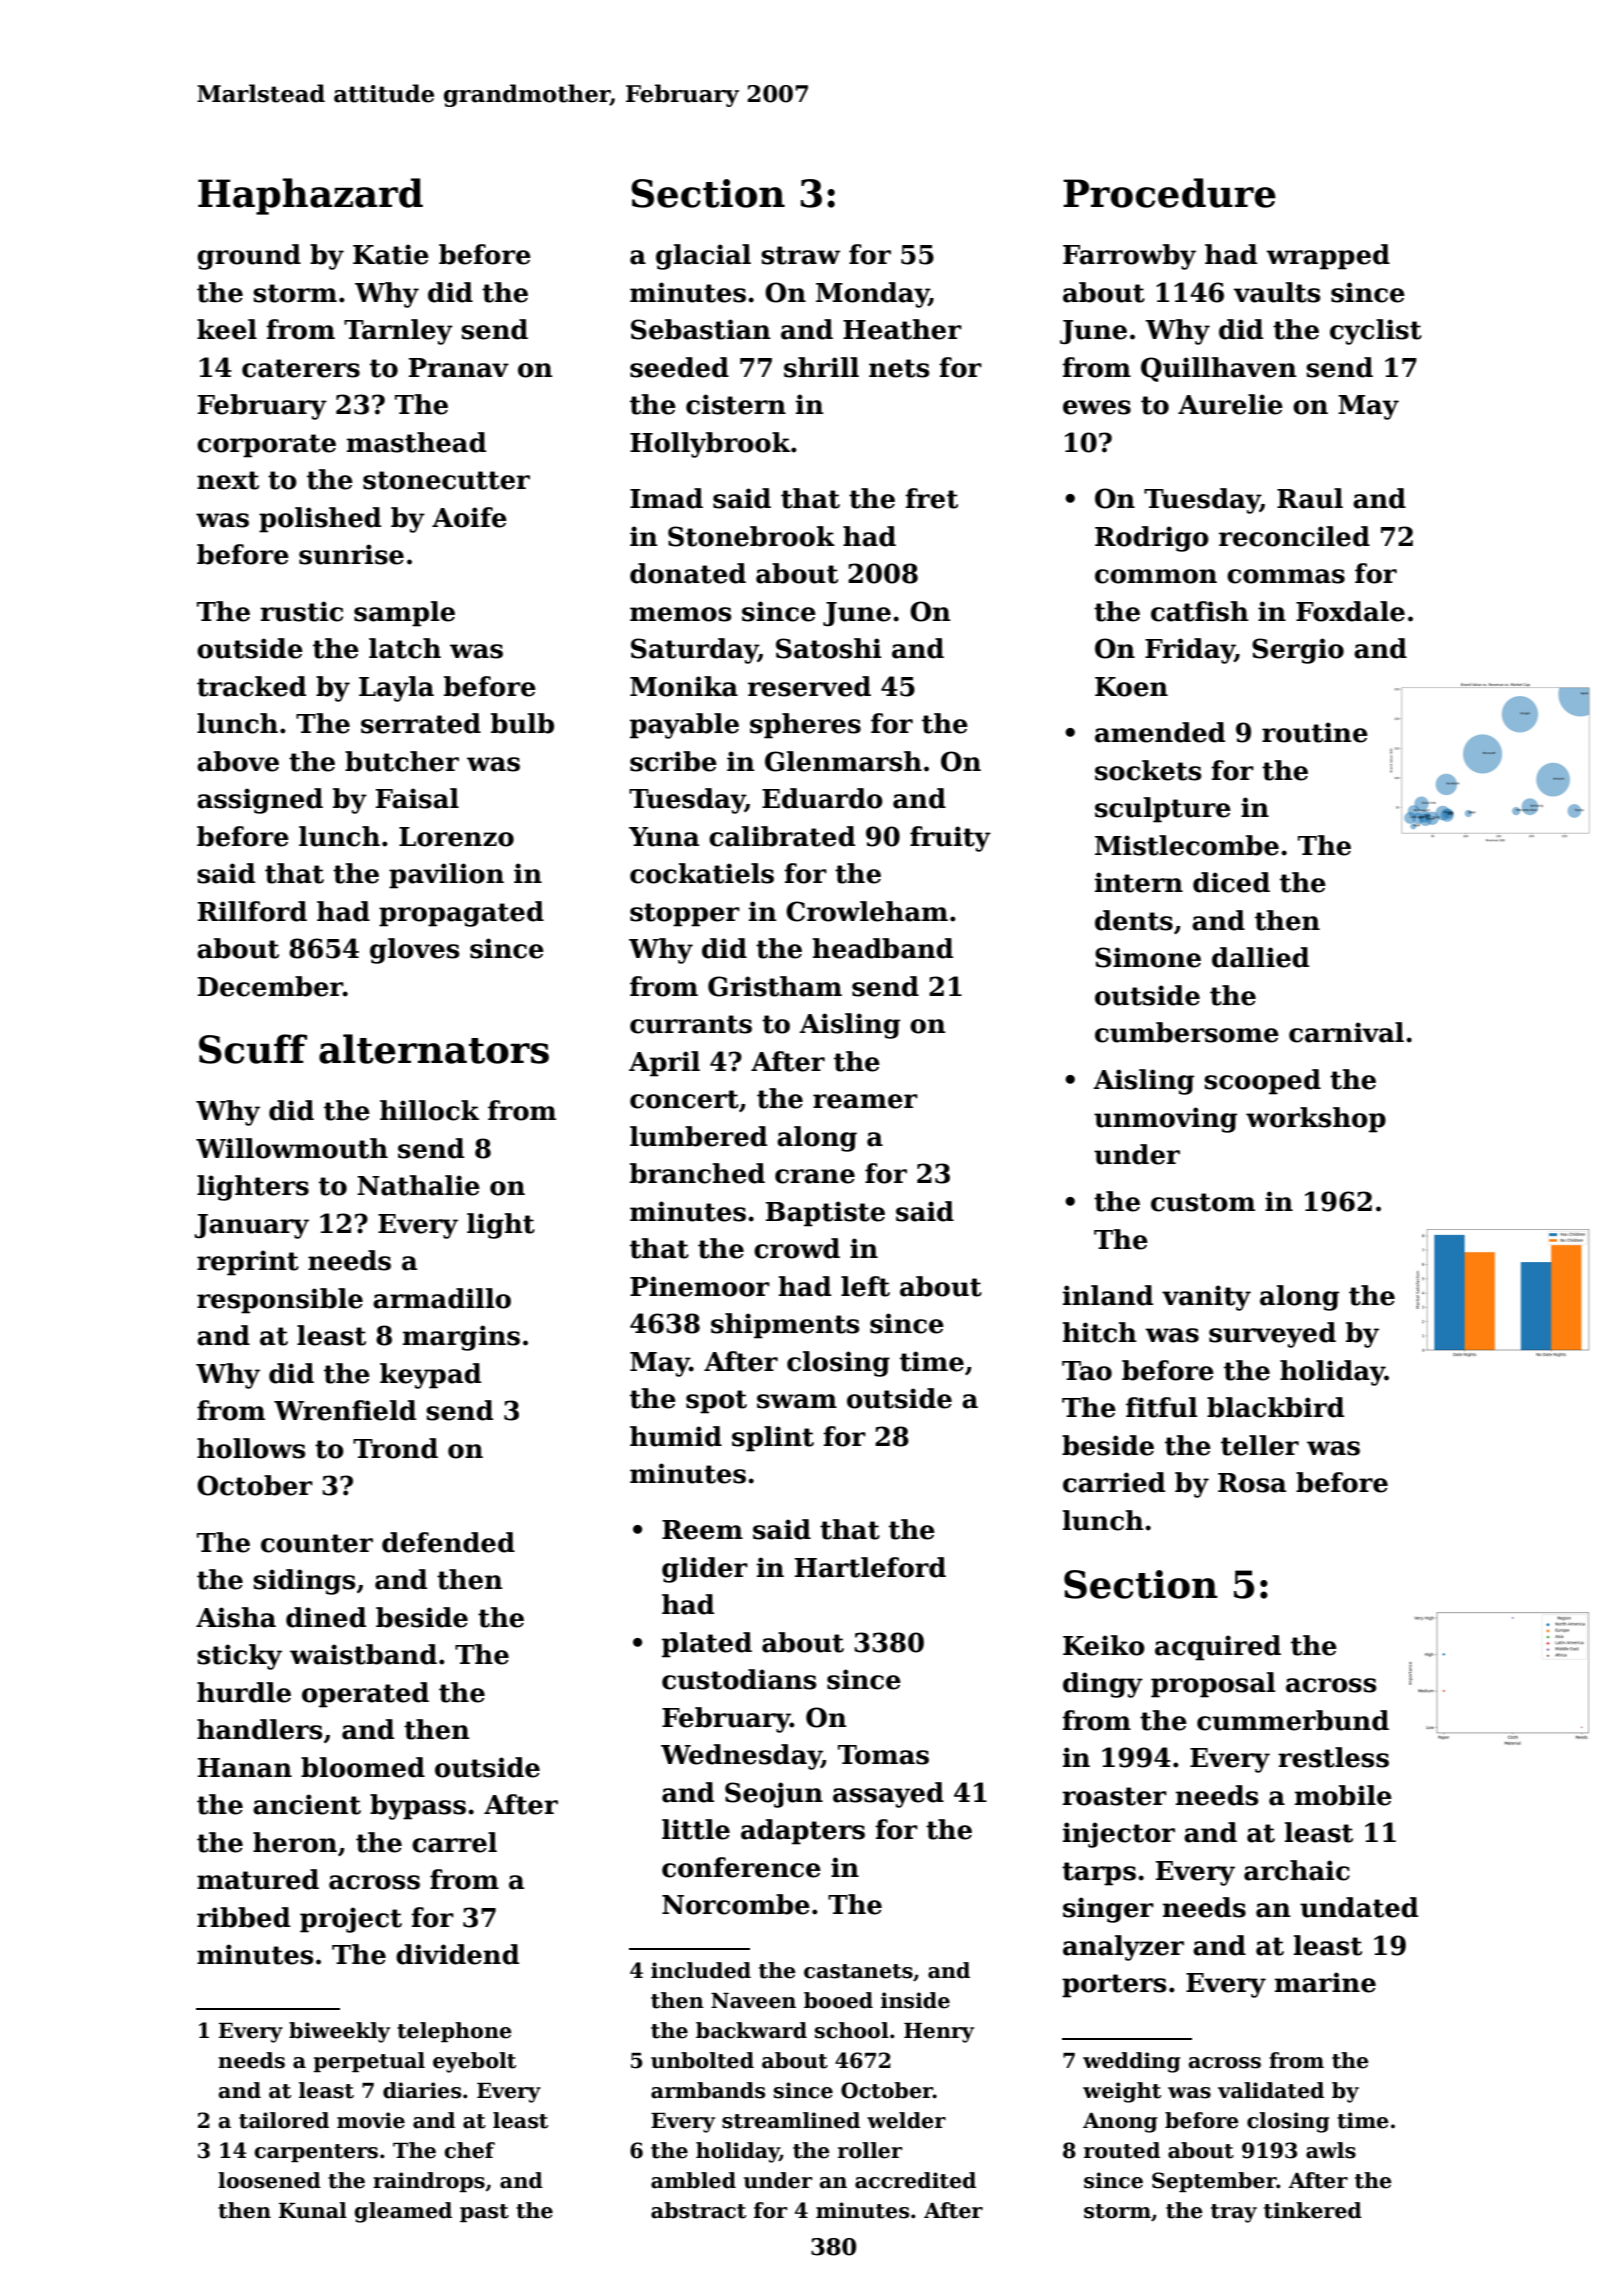 Image resolution: width=1620 pixels, height=2292 pixels. What do you see at coordinates (429, 1110) in the image?
I see `hillock` at bounding box center [429, 1110].
